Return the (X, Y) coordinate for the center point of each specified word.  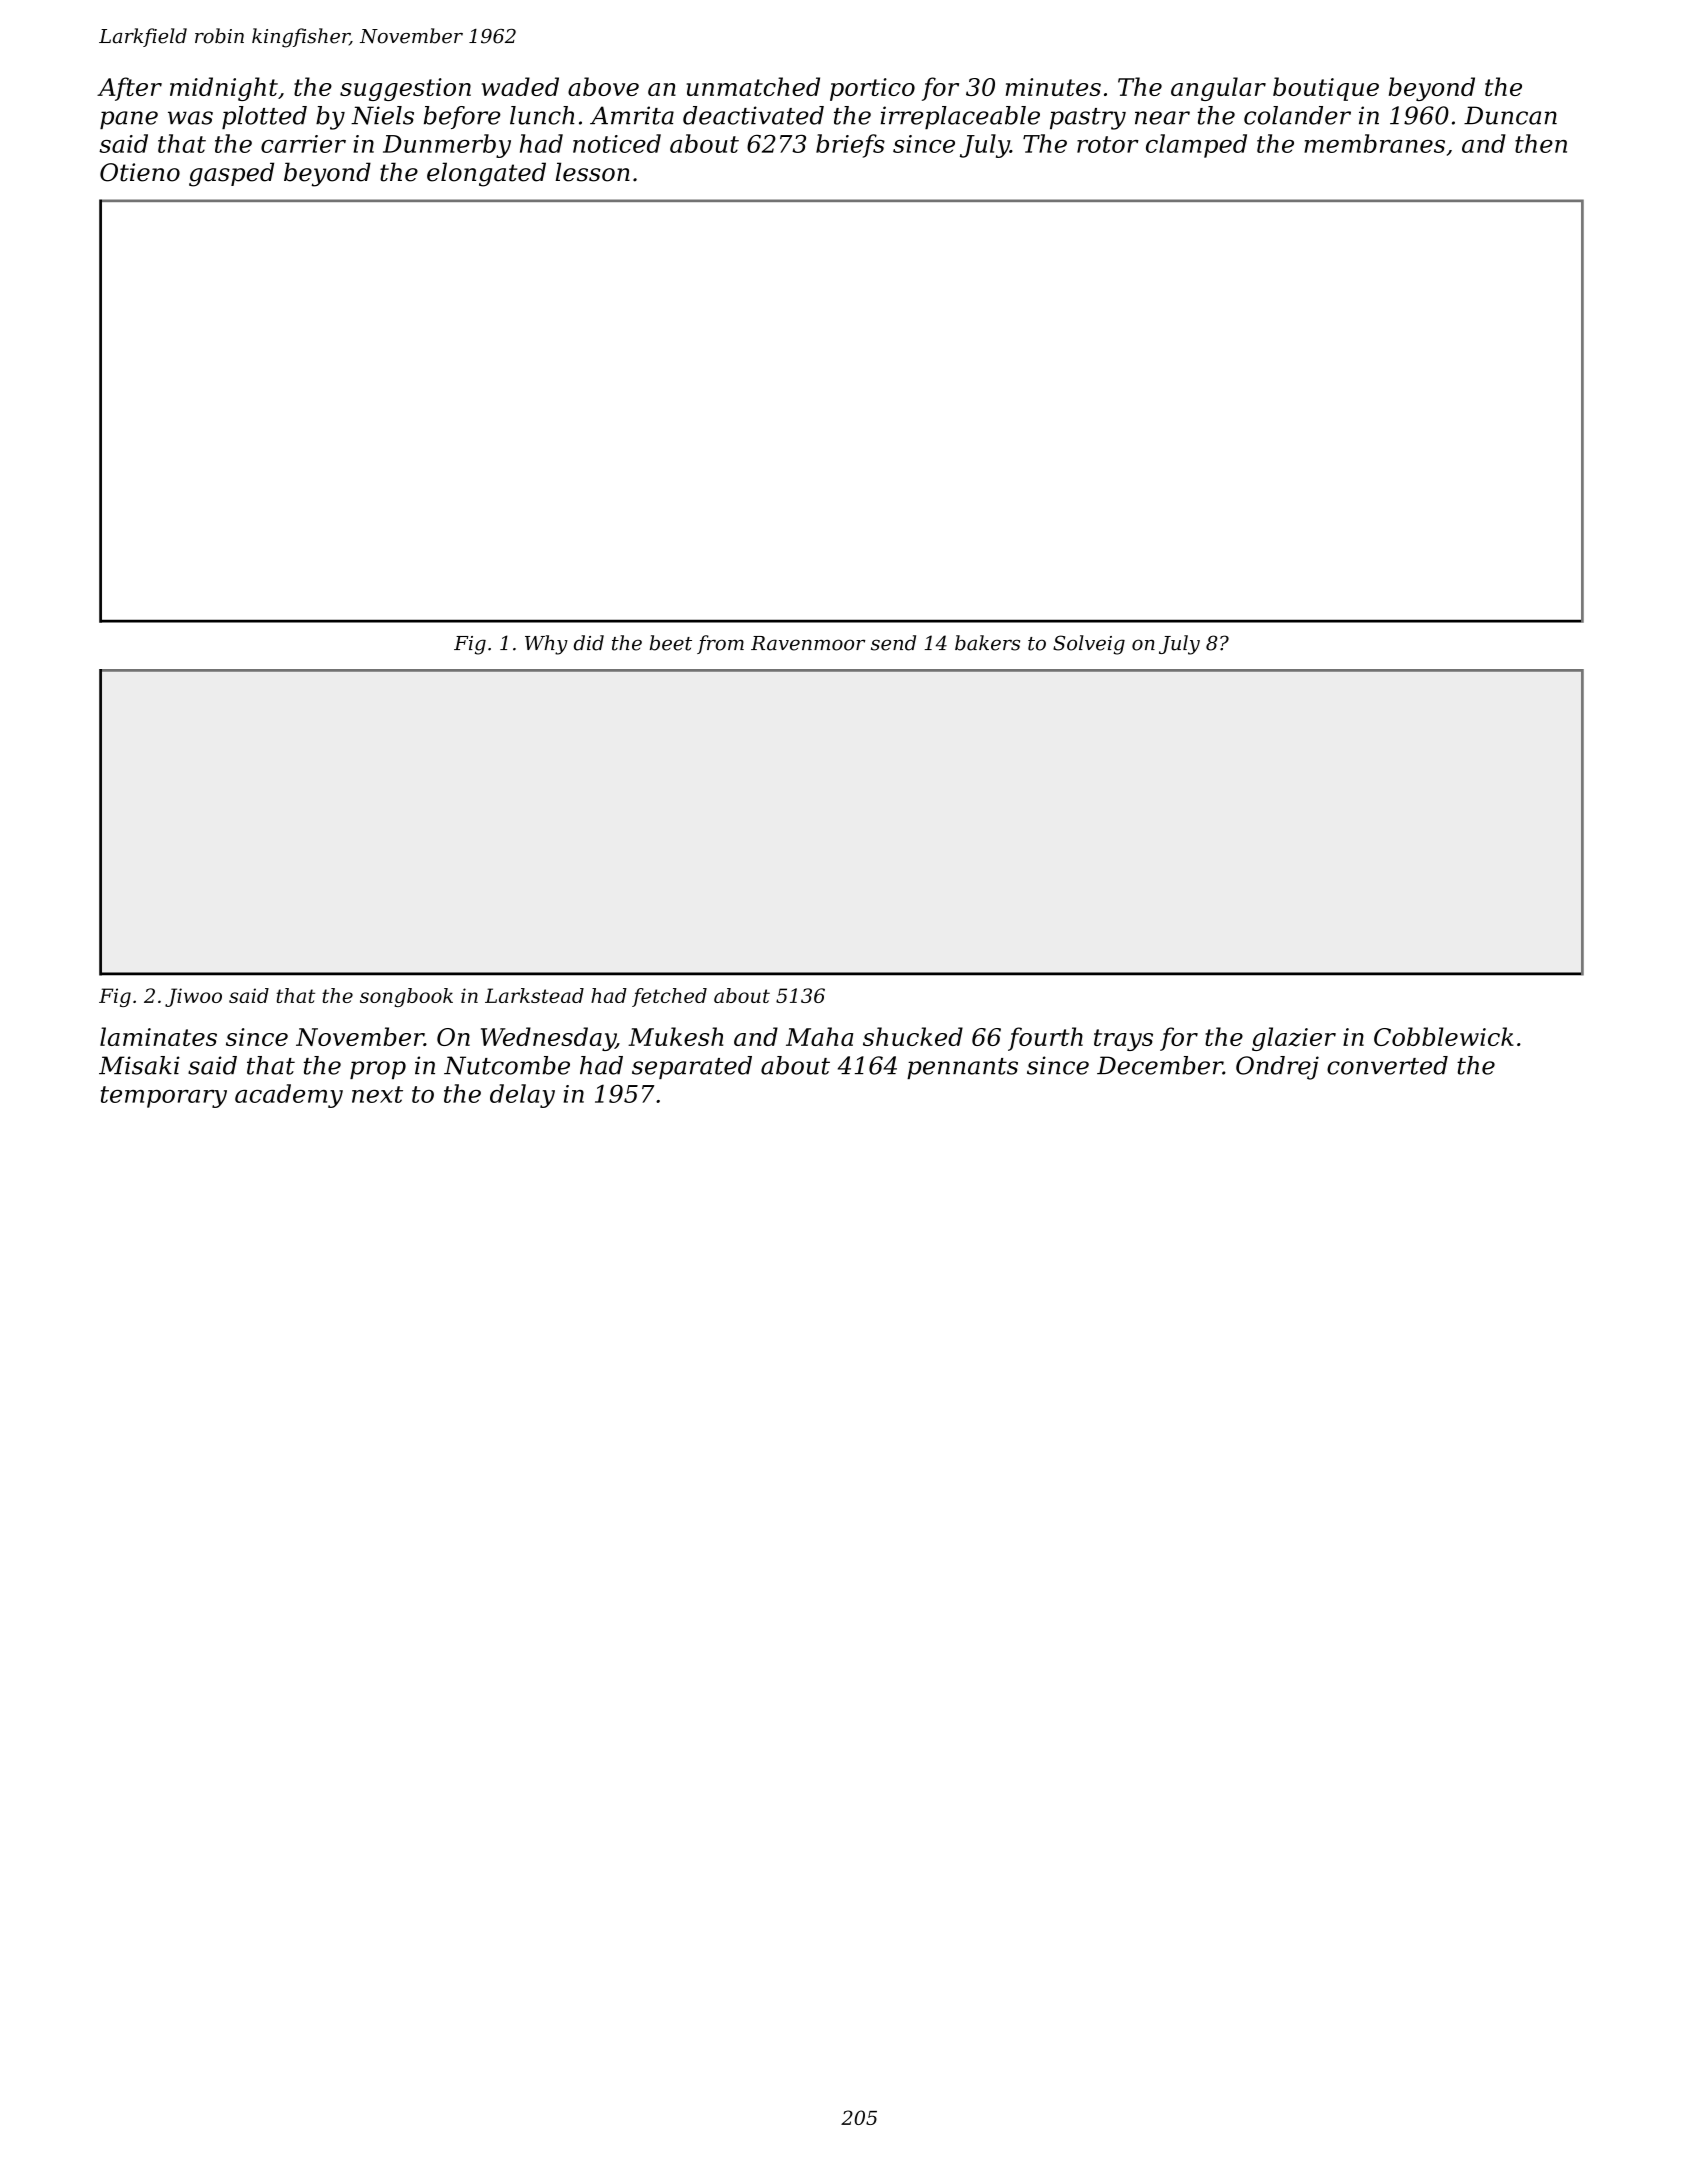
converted (1387, 1065)
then (1541, 143)
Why (546, 645)
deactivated (753, 115)
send (893, 643)
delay (522, 1096)
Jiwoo (193, 997)
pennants (962, 1068)
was (190, 118)
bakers (987, 643)
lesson (592, 172)
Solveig (1089, 645)
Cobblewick (1444, 1036)
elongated (486, 174)
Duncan (1510, 115)
